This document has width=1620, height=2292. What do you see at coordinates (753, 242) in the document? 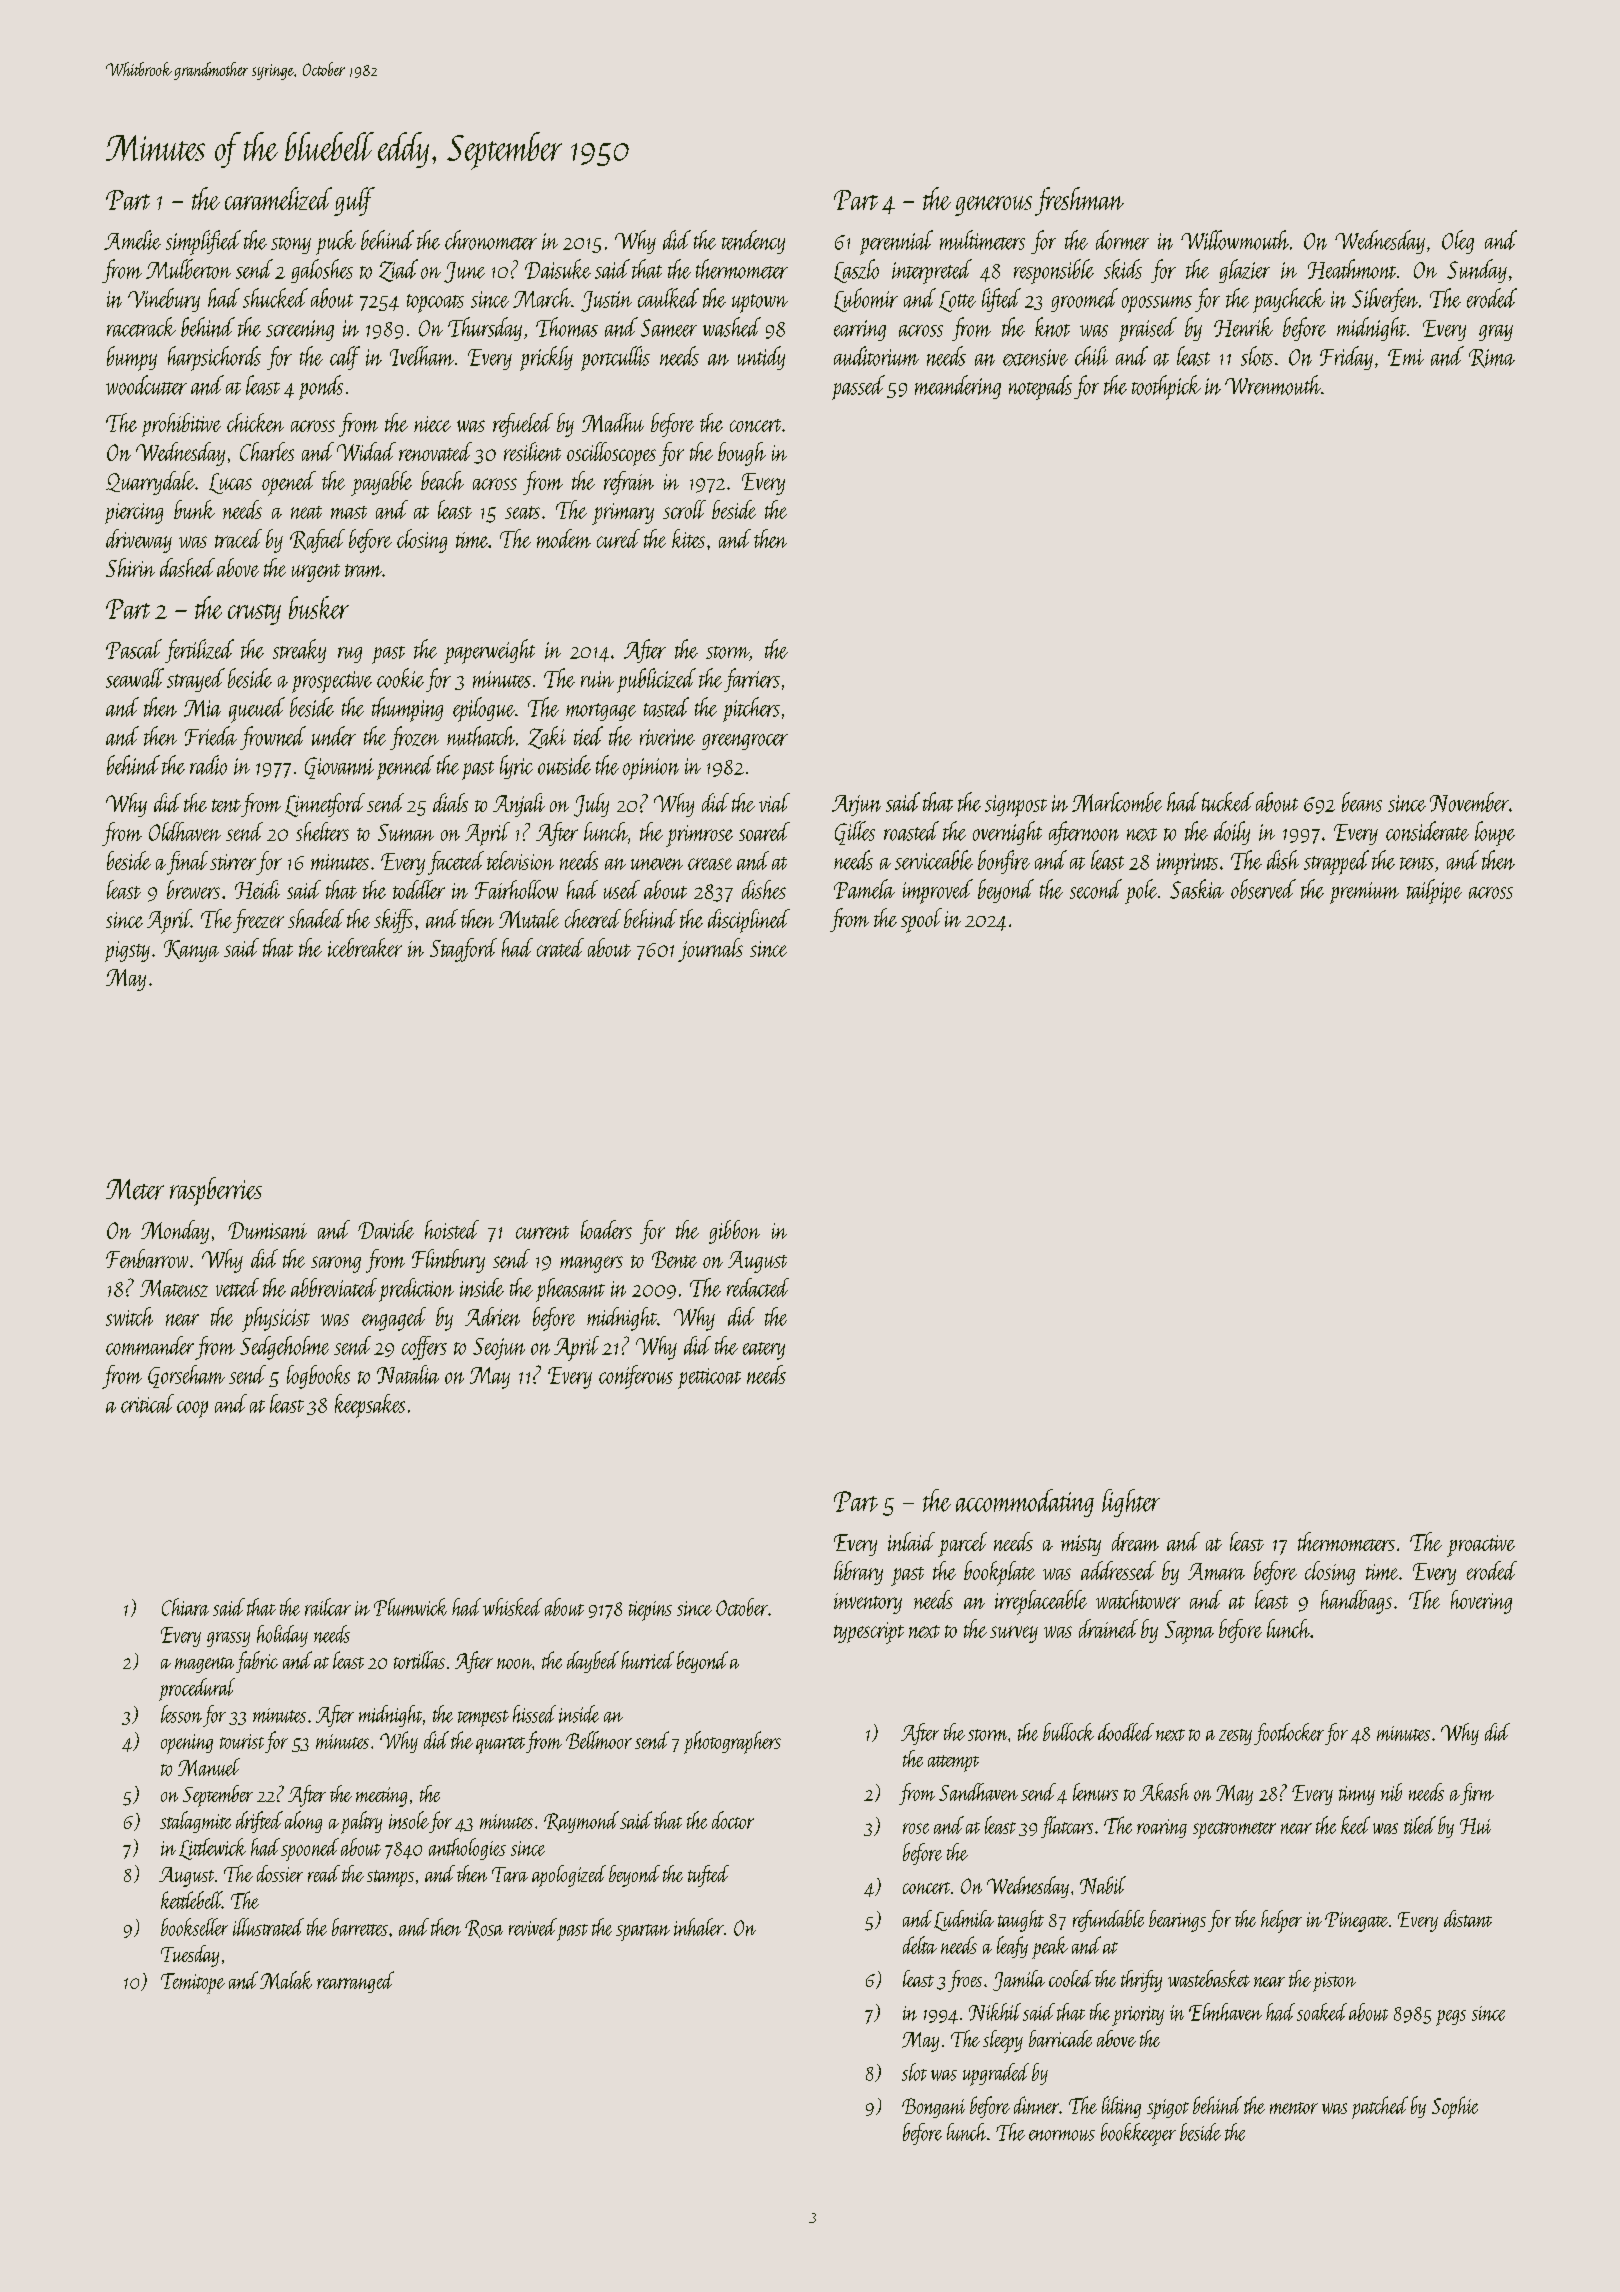
I see `tendency` at bounding box center [753, 242].
